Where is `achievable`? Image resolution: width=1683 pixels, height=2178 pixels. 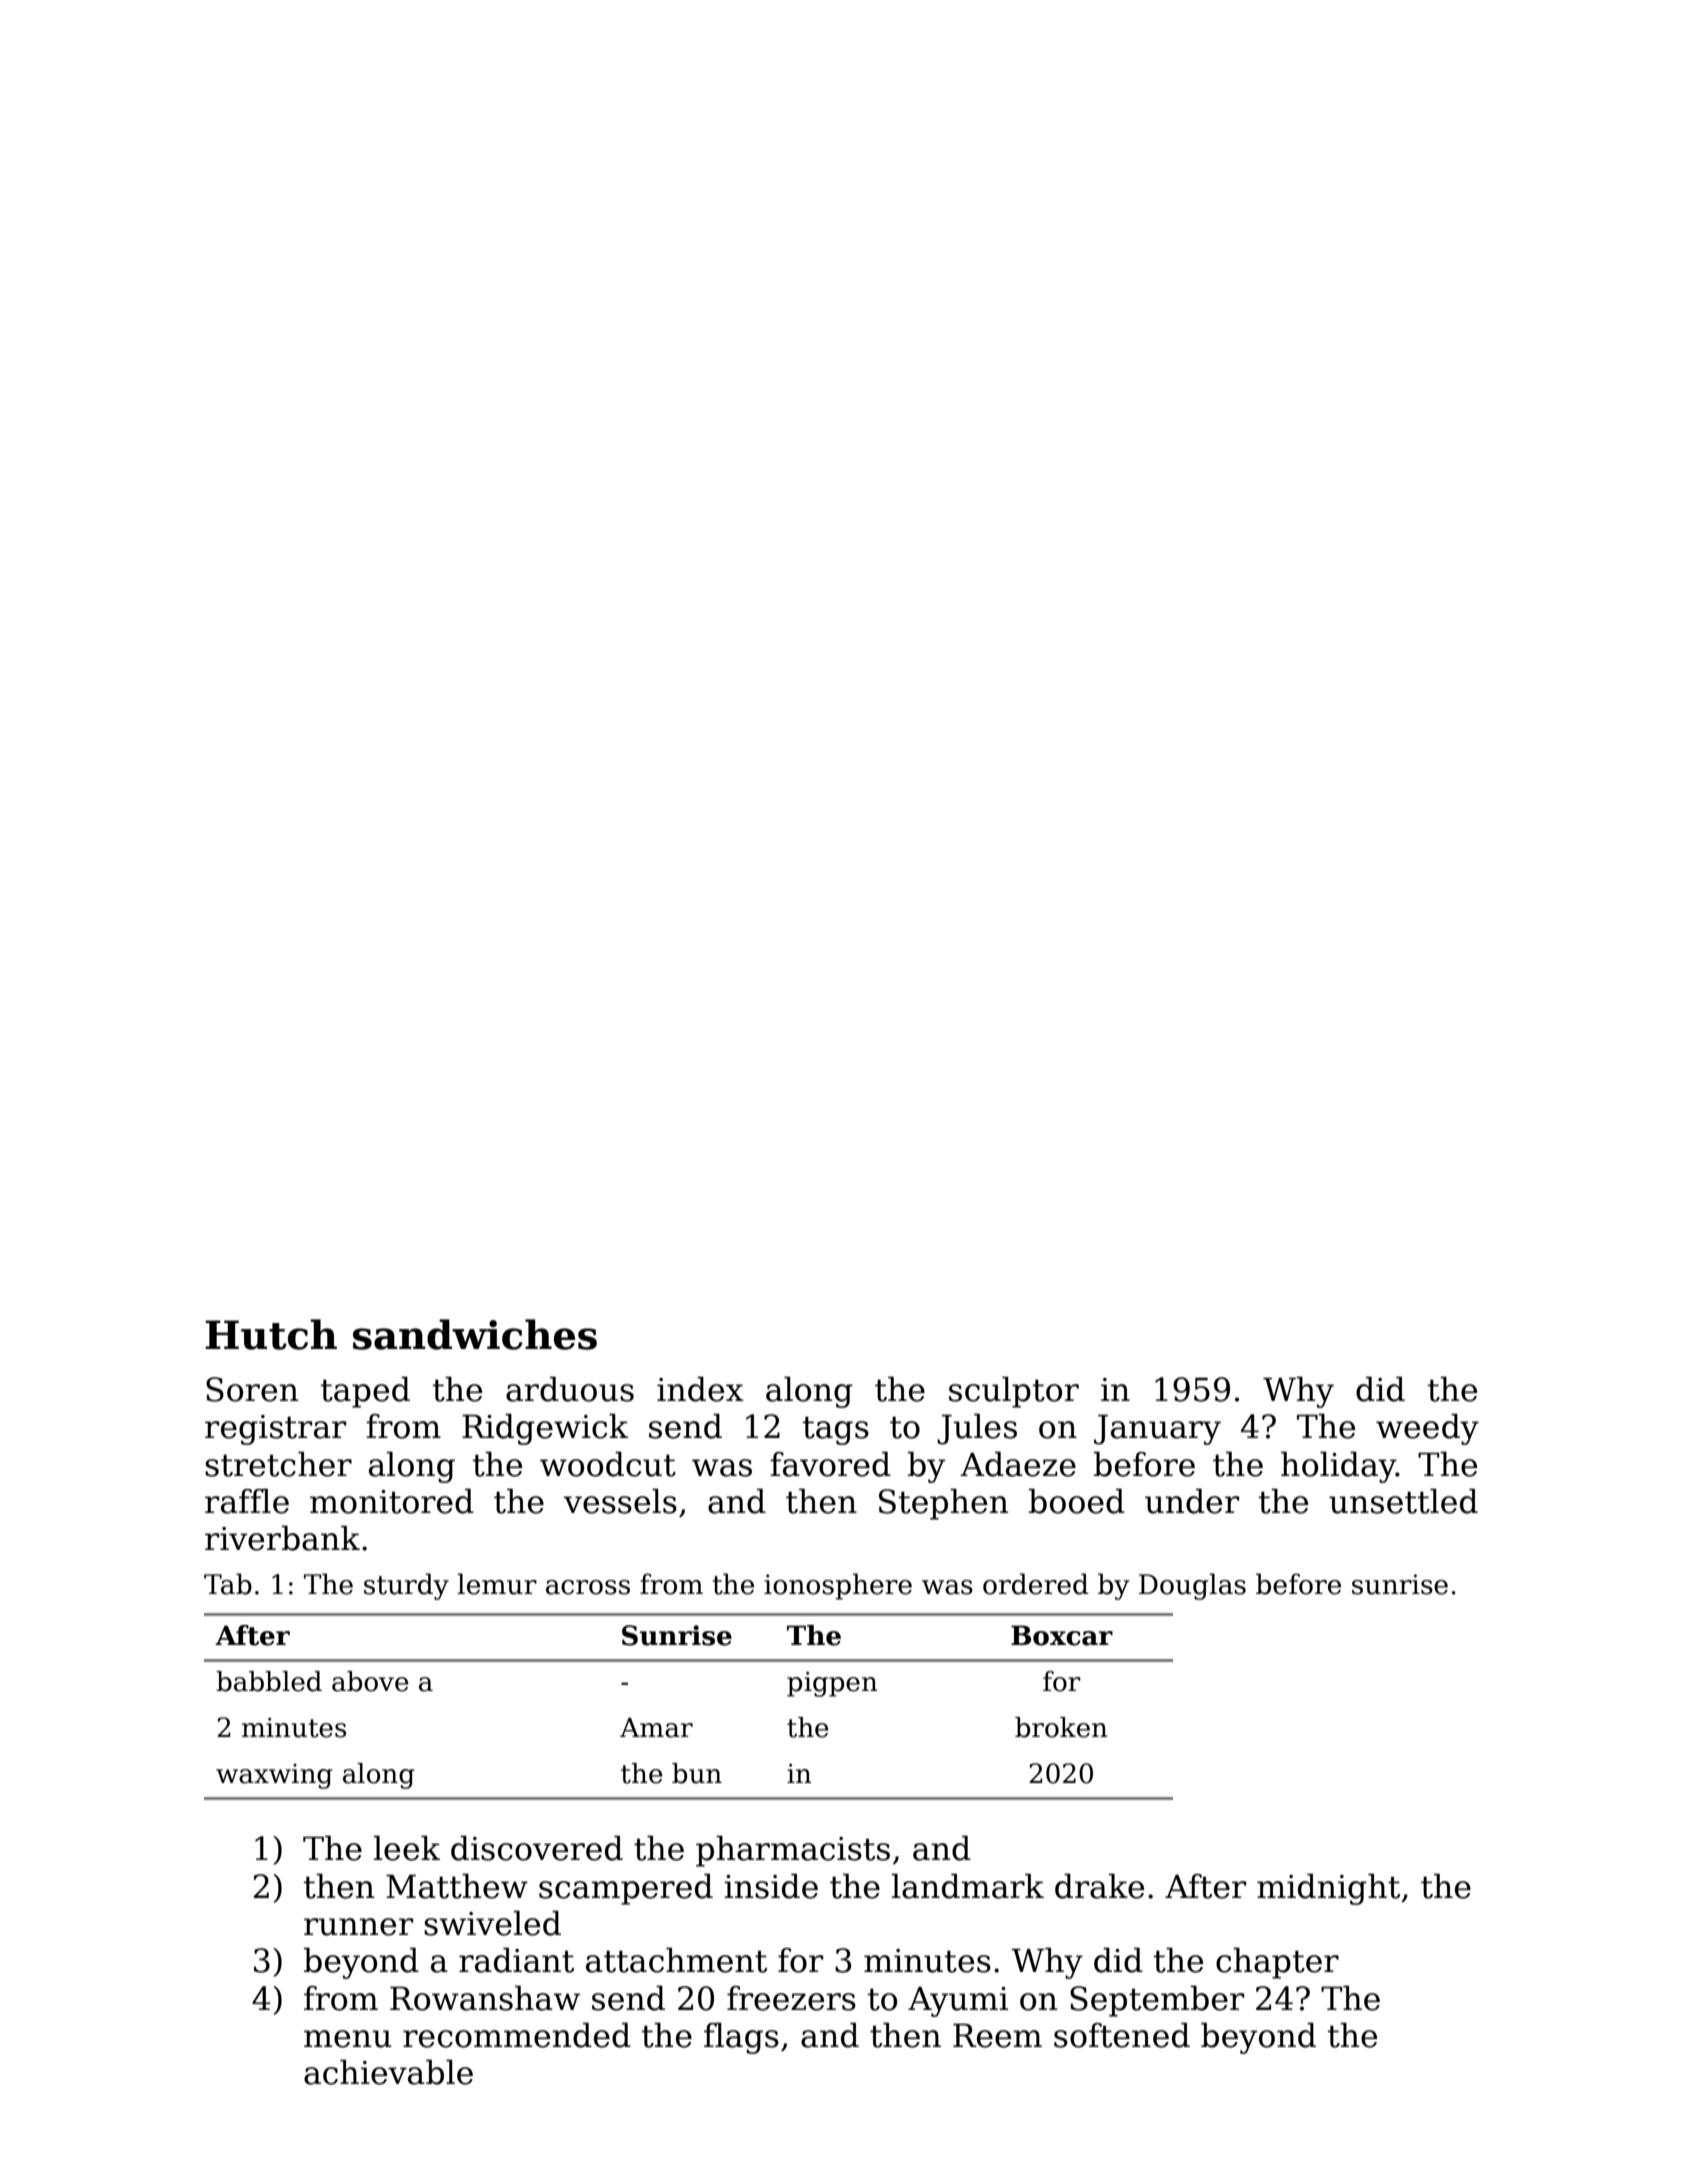
achievable is located at coordinates (388, 2072).
